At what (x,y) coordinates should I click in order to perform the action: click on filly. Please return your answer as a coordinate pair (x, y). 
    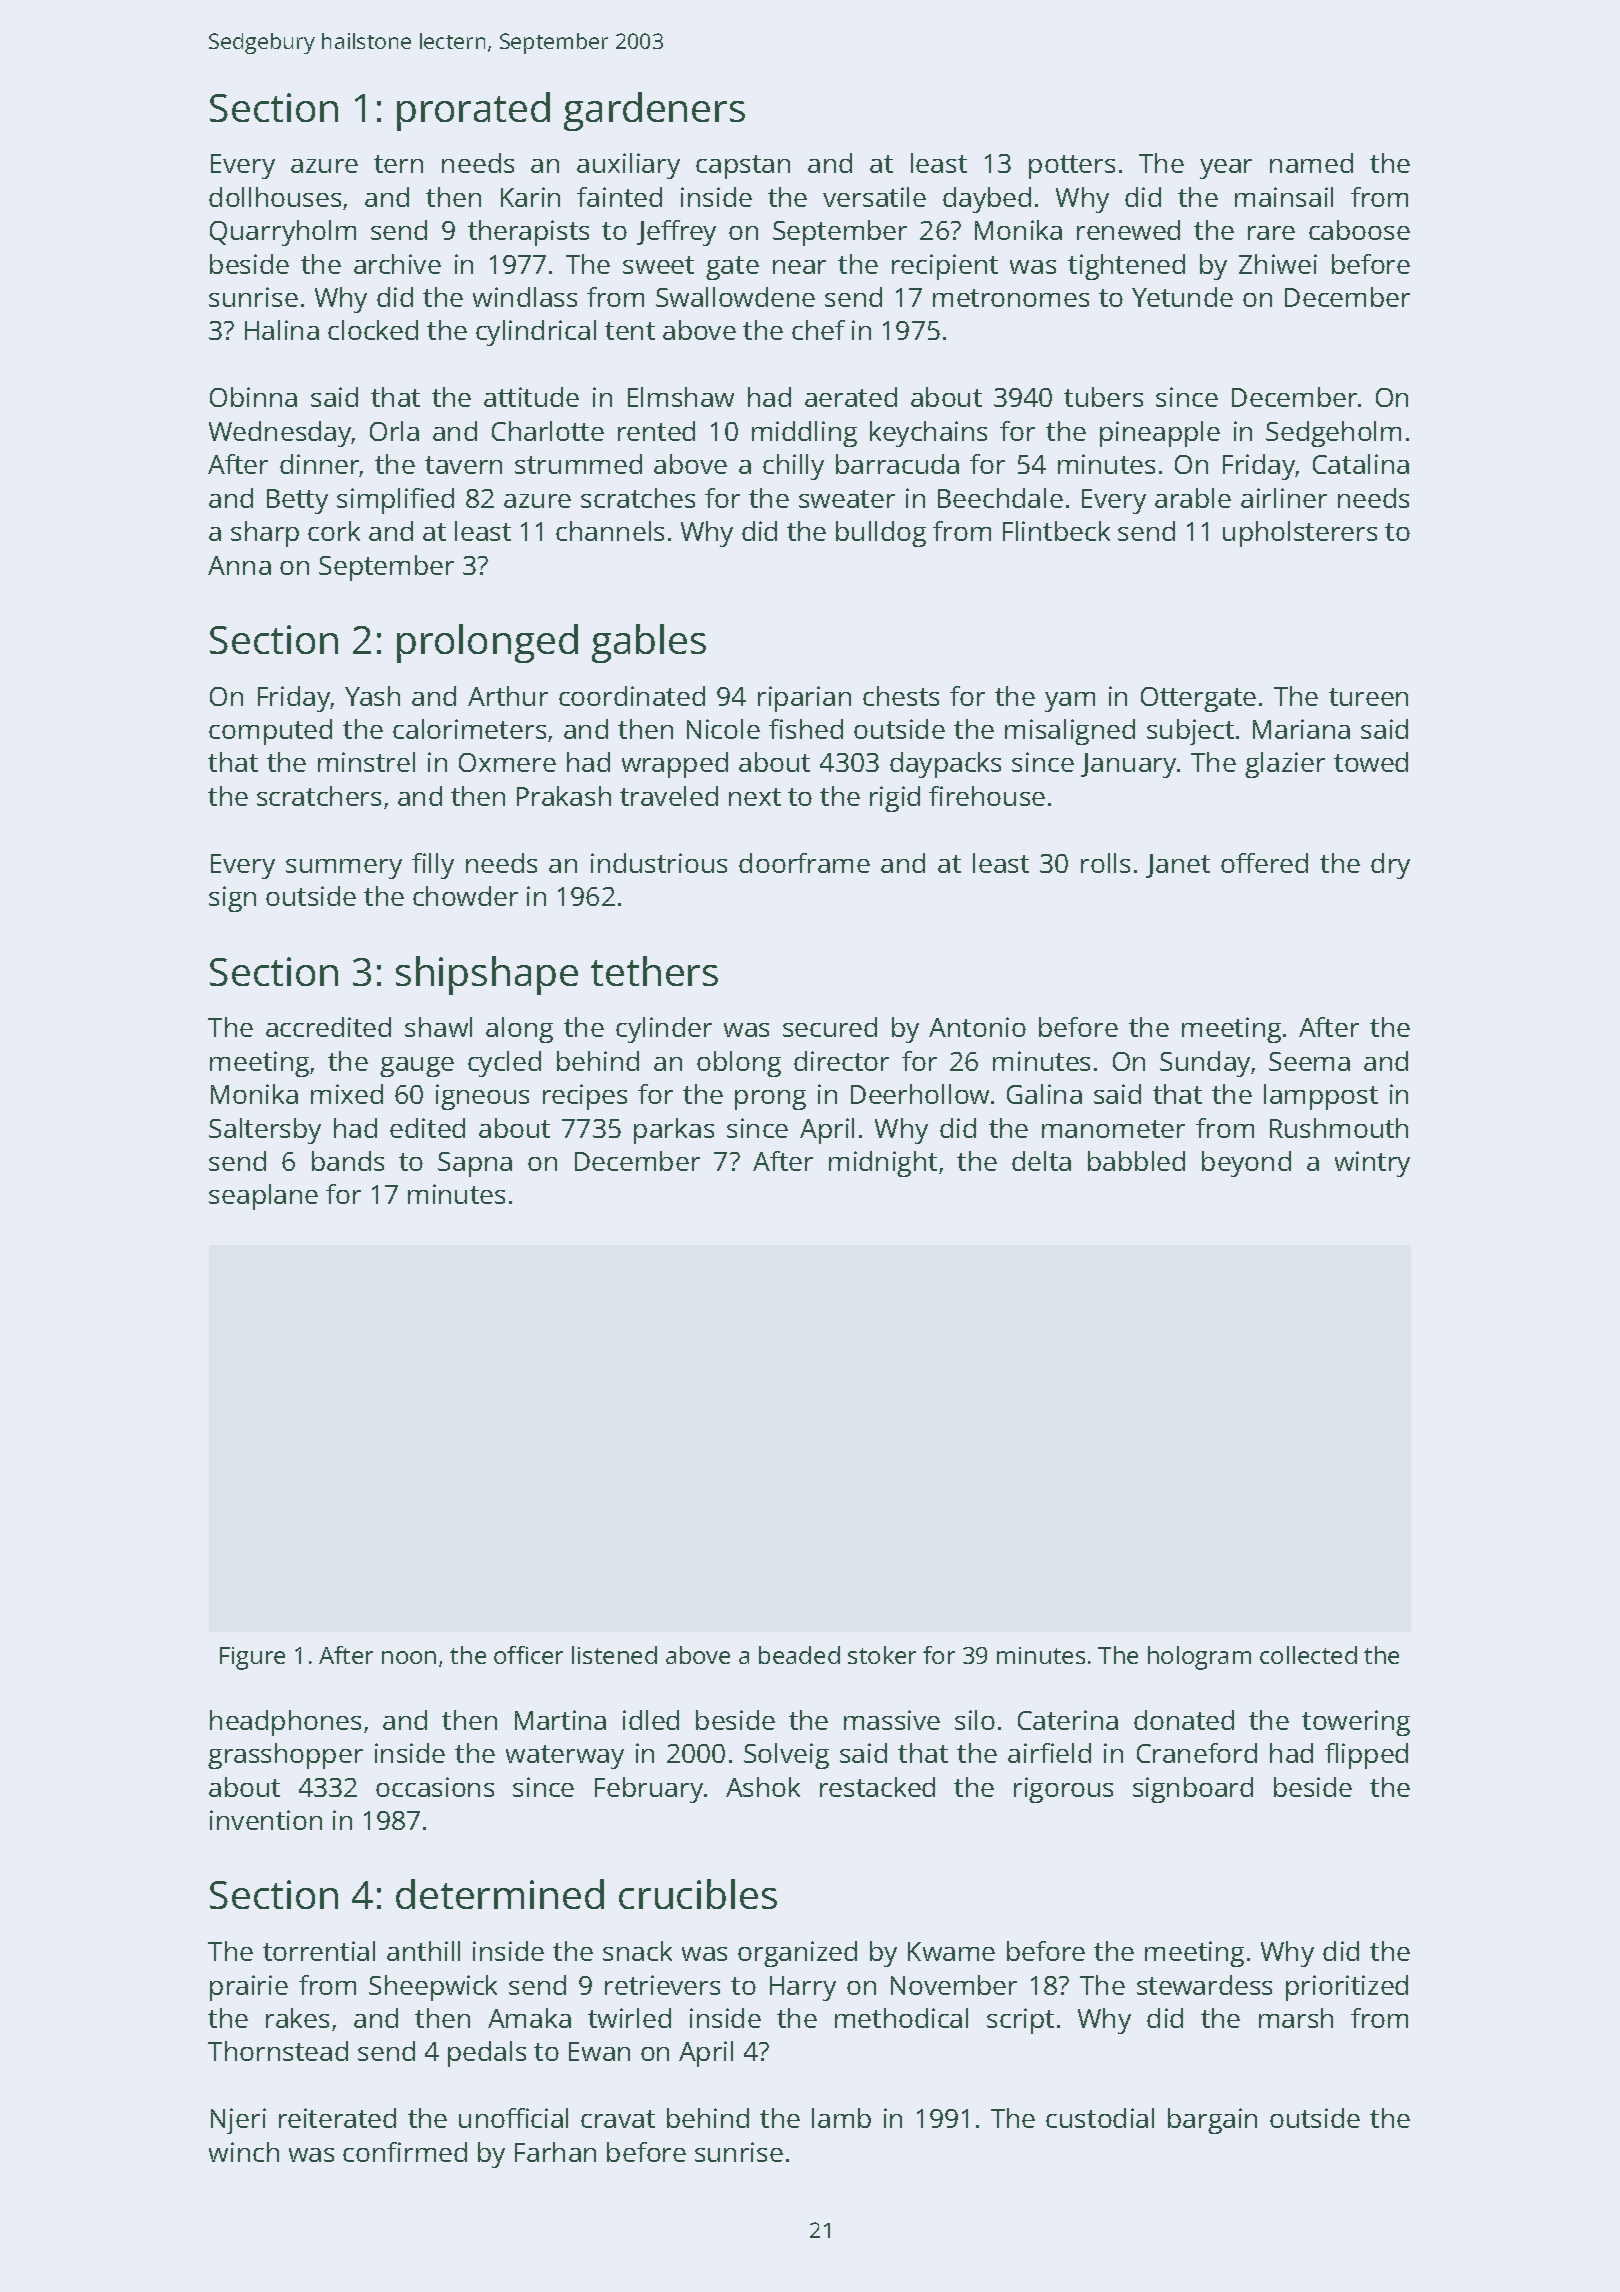
    Looking at the image, I should click on (433, 866).
